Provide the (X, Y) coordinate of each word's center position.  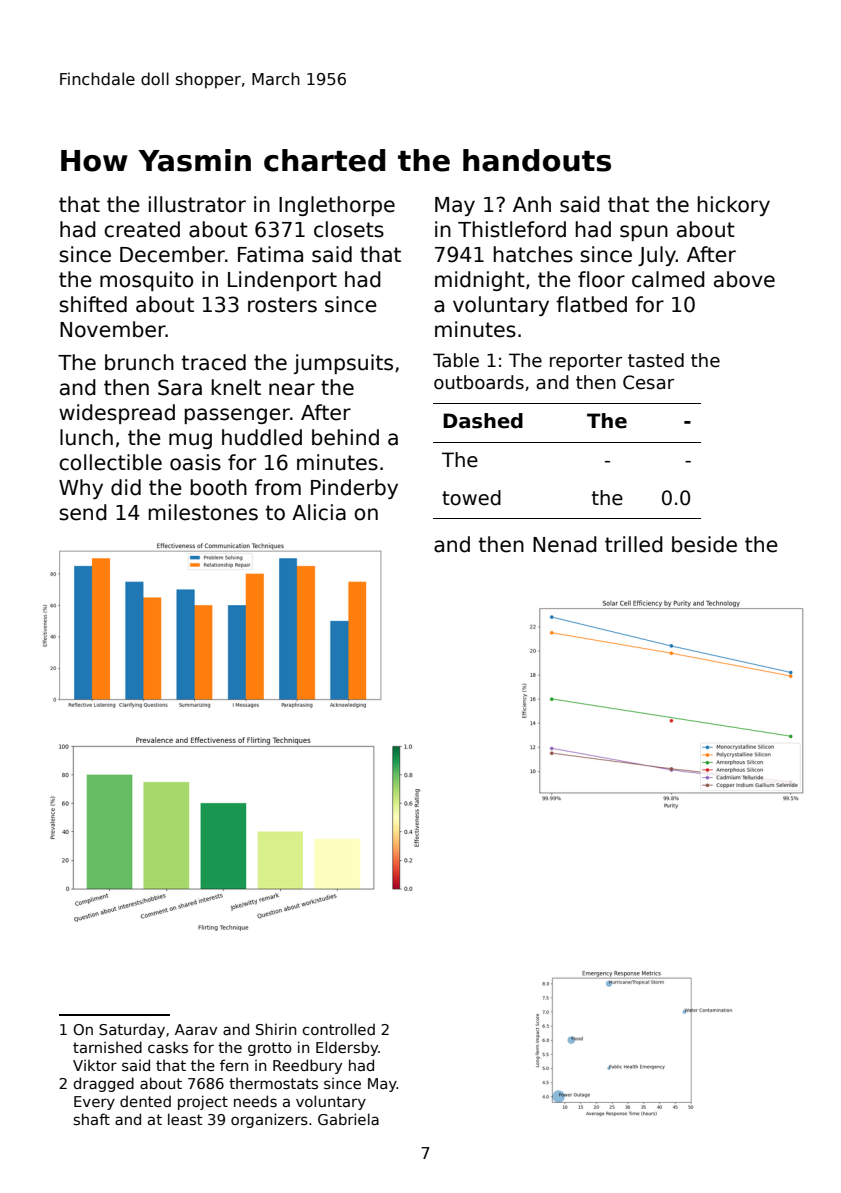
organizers (269, 1120)
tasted (656, 360)
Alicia (319, 512)
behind (345, 437)
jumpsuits (343, 364)
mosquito (146, 281)
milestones (203, 512)
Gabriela (348, 1119)
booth (219, 487)
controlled (338, 1029)
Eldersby (347, 1048)
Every (94, 1103)
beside (704, 544)
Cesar (648, 382)
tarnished (107, 1047)
